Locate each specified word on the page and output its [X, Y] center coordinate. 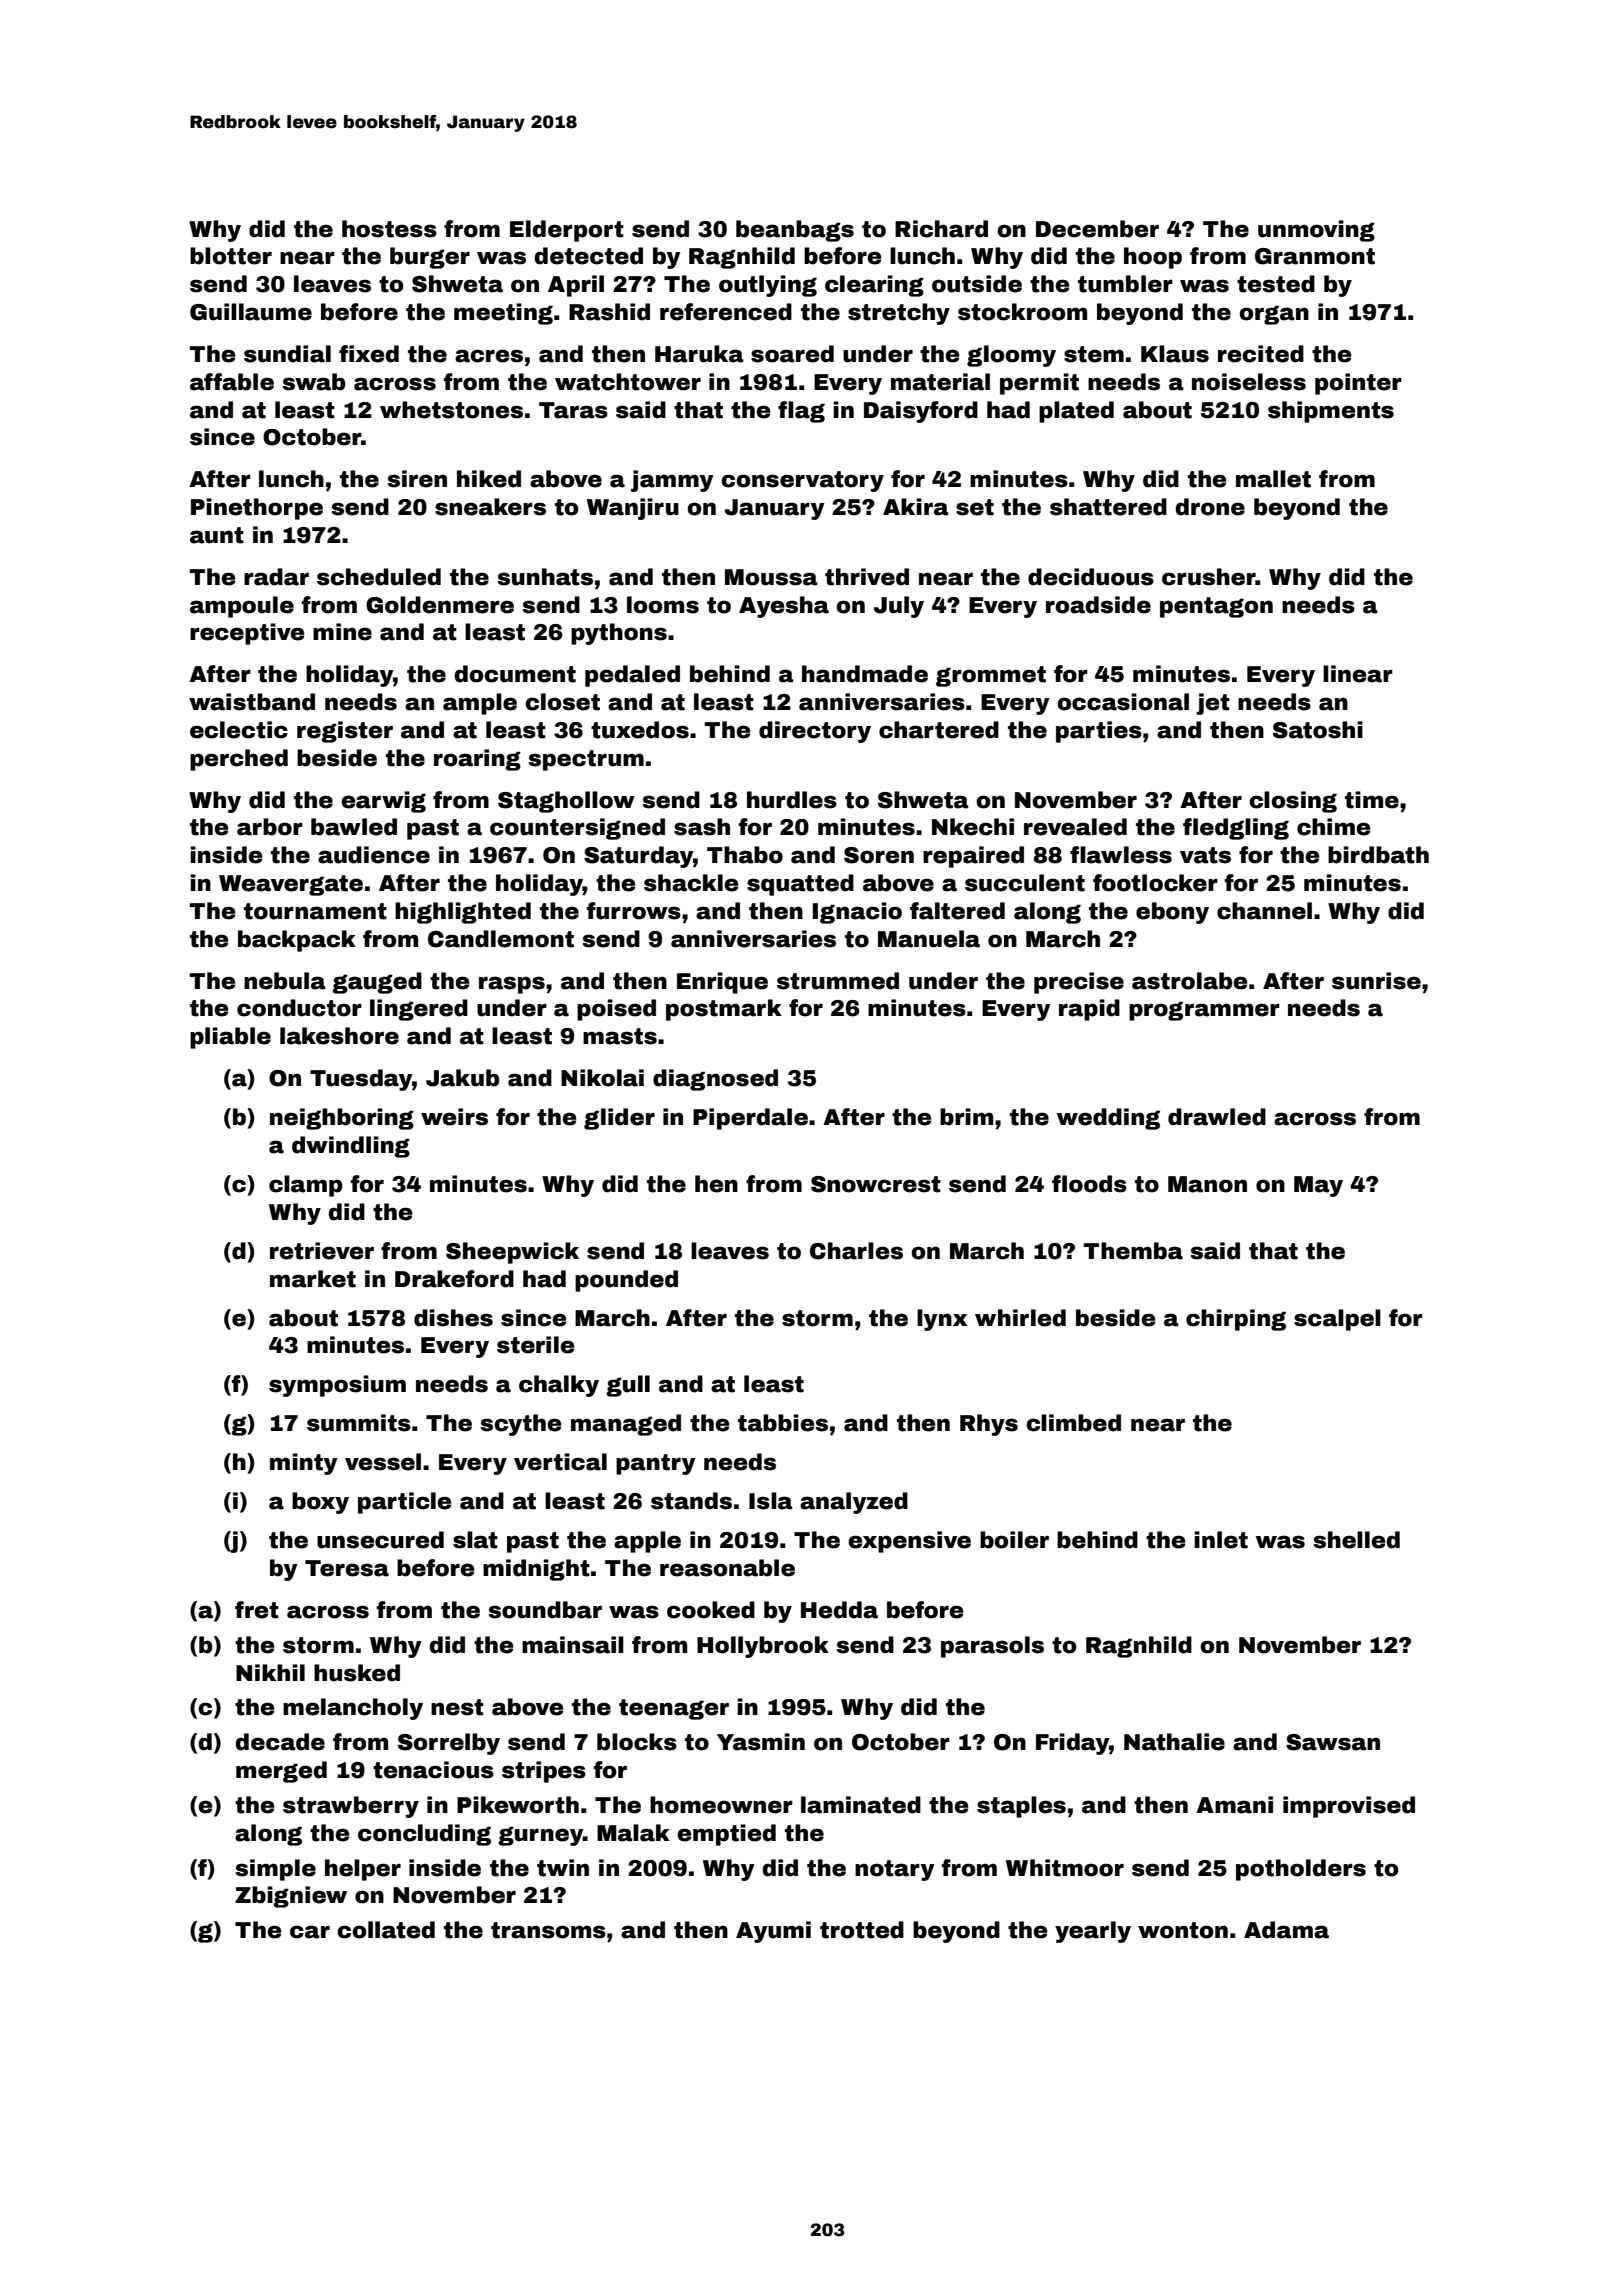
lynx [942, 1320]
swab [313, 382]
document [515, 674]
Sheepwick [512, 1253]
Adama [1286, 1930]
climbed [1073, 1423]
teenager [674, 1709]
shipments [1331, 412]
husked [357, 1673]
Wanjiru [633, 509]
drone [1210, 507]
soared [792, 354]
